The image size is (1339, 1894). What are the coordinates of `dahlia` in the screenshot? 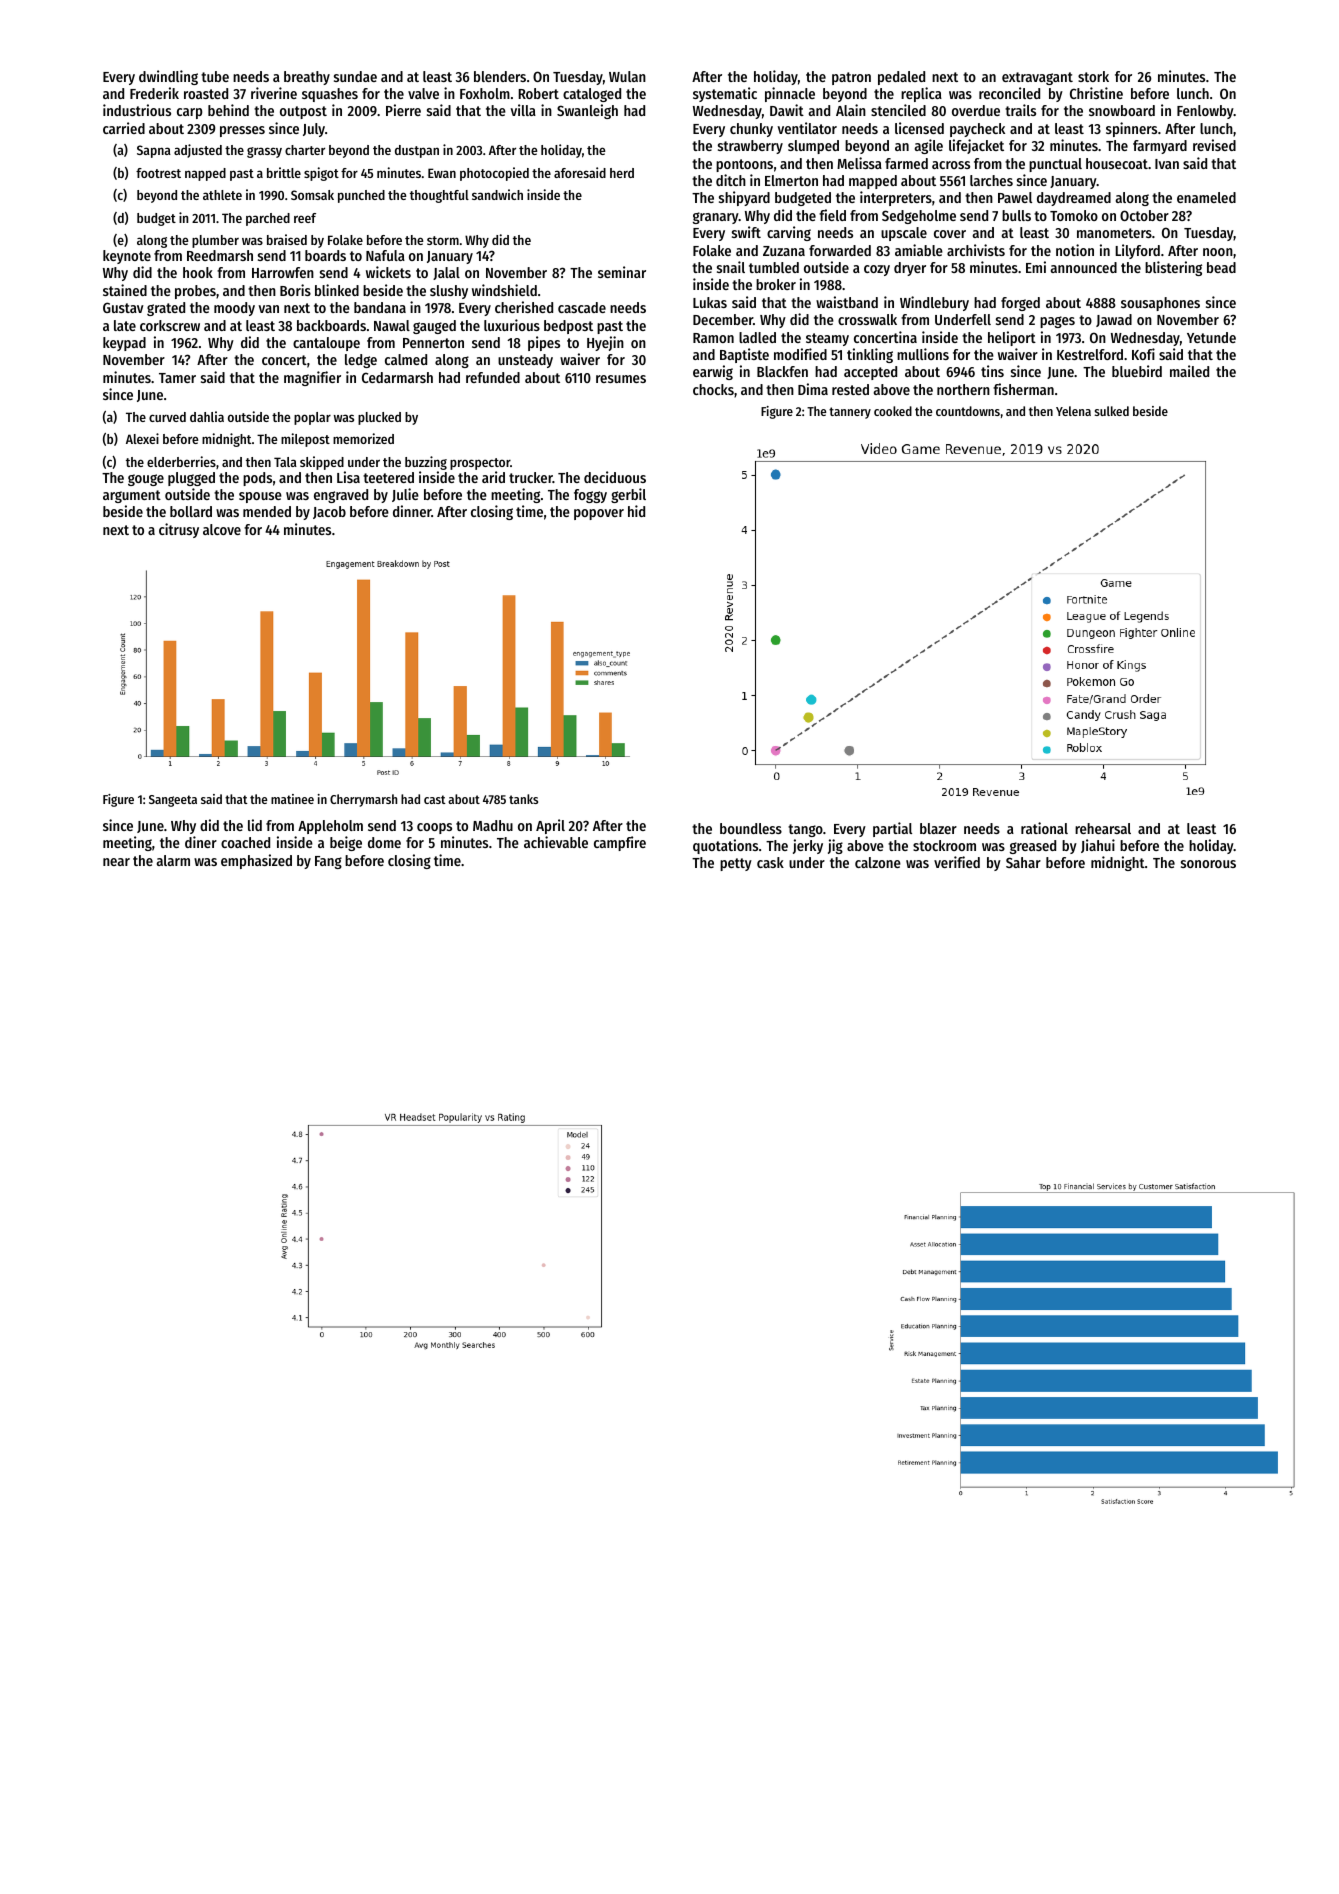 It's located at (207, 416).
